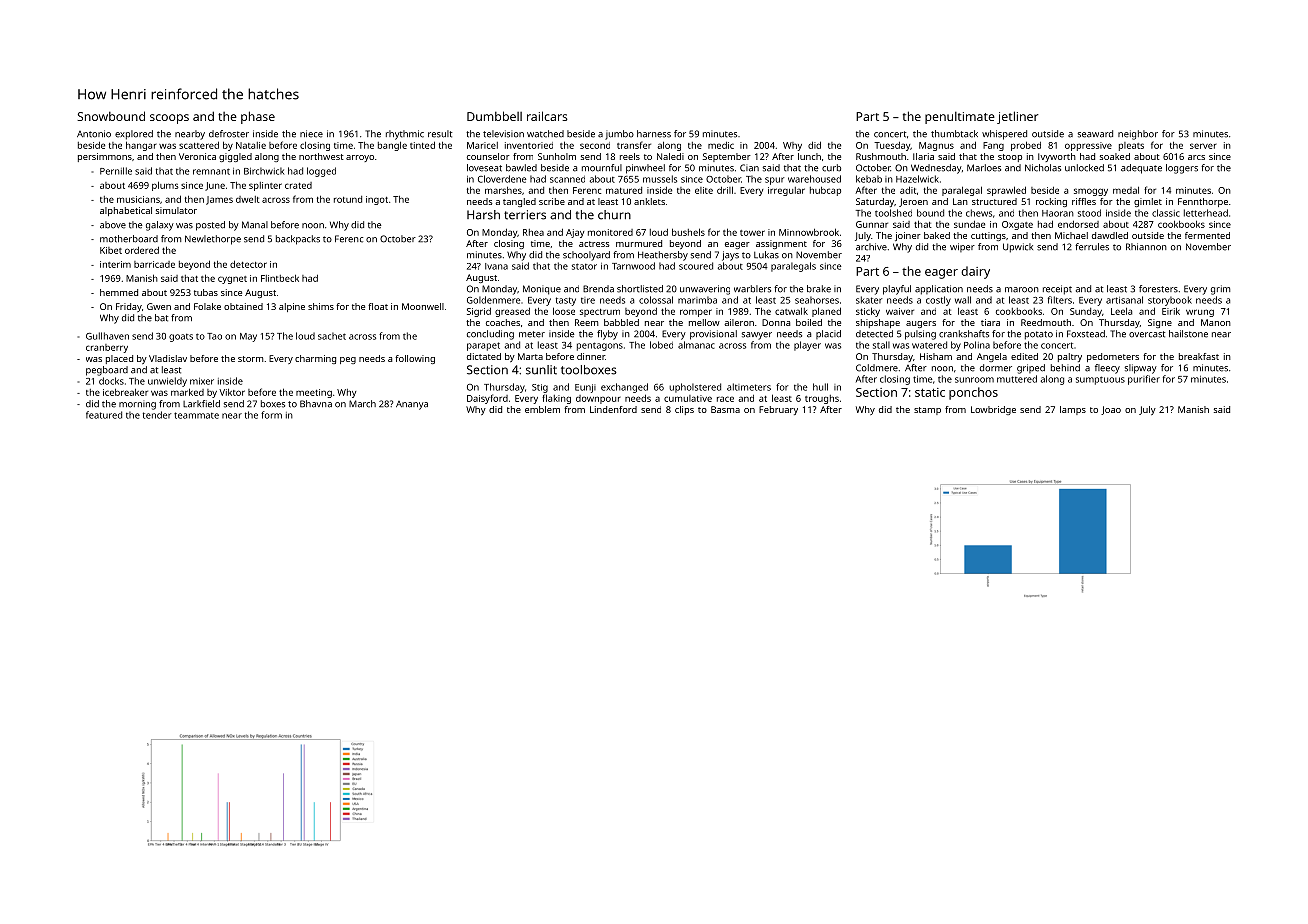 The width and height of the screenshot is (1308, 924). What do you see at coordinates (116, 171) in the screenshot?
I see `Pernille` at bounding box center [116, 171].
